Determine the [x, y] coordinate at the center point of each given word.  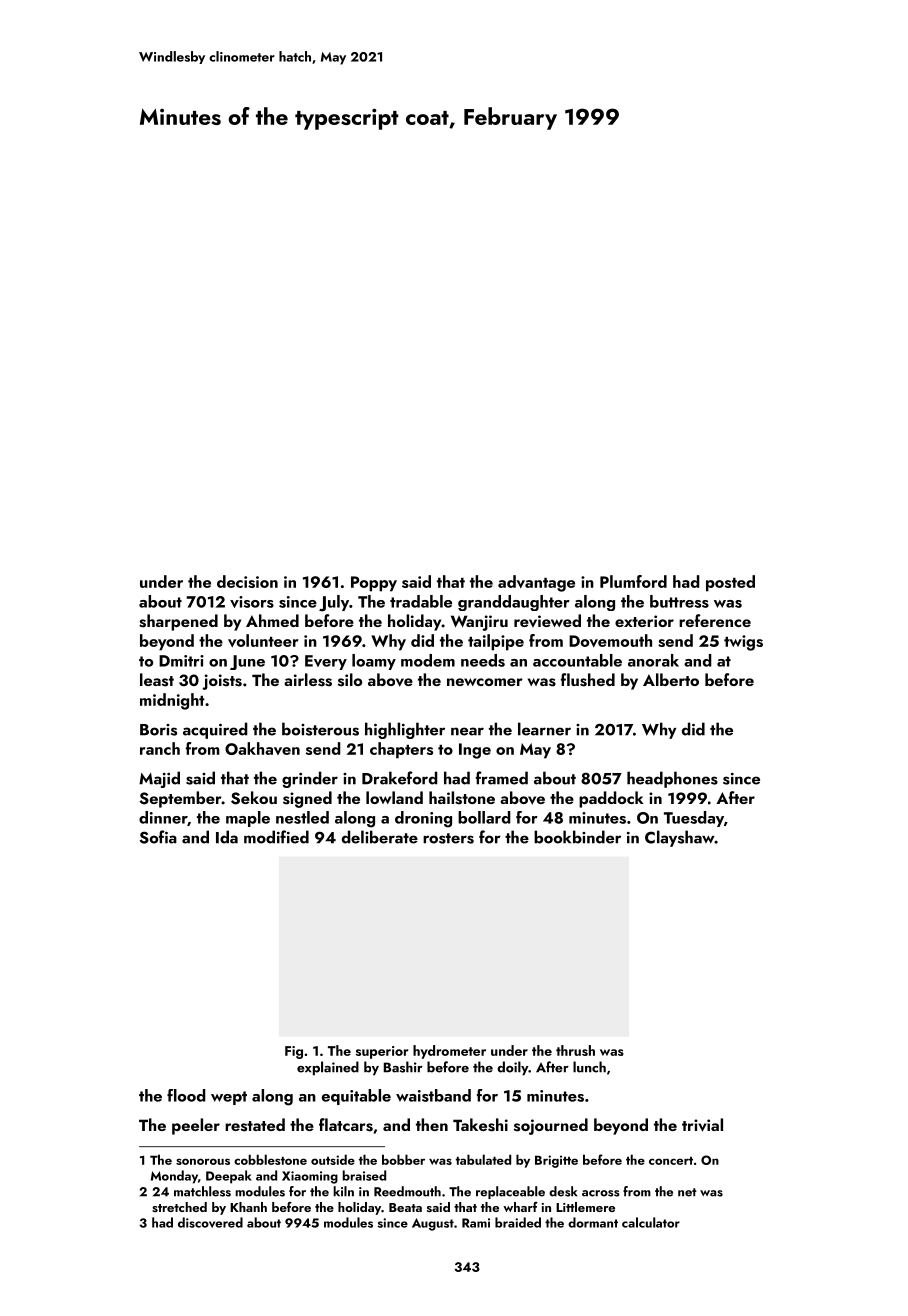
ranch [160, 748]
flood [186, 1095]
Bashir [403, 1067]
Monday [174, 1177]
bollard [484, 817]
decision [247, 581]
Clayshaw [680, 838]
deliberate [380, 837]
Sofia [158, 837]
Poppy [374, 584]
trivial [702, 1125]
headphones [672, 779]
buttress [679, 601]
